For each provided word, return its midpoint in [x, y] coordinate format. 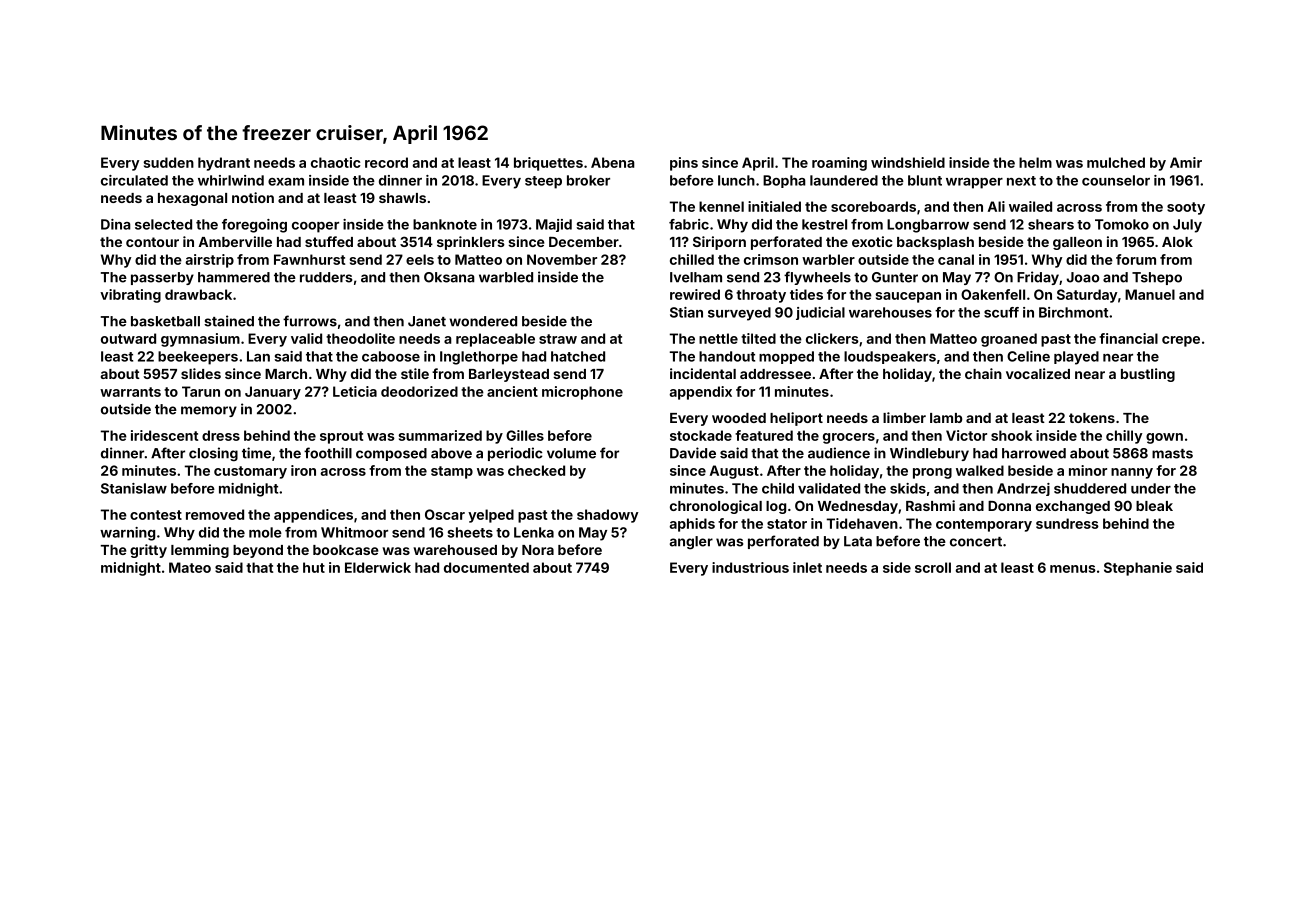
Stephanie [1138, 569]
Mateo [190, 567]
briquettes [548, 164]
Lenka [534, 532]
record [386, 162]
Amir [1186, 162]
